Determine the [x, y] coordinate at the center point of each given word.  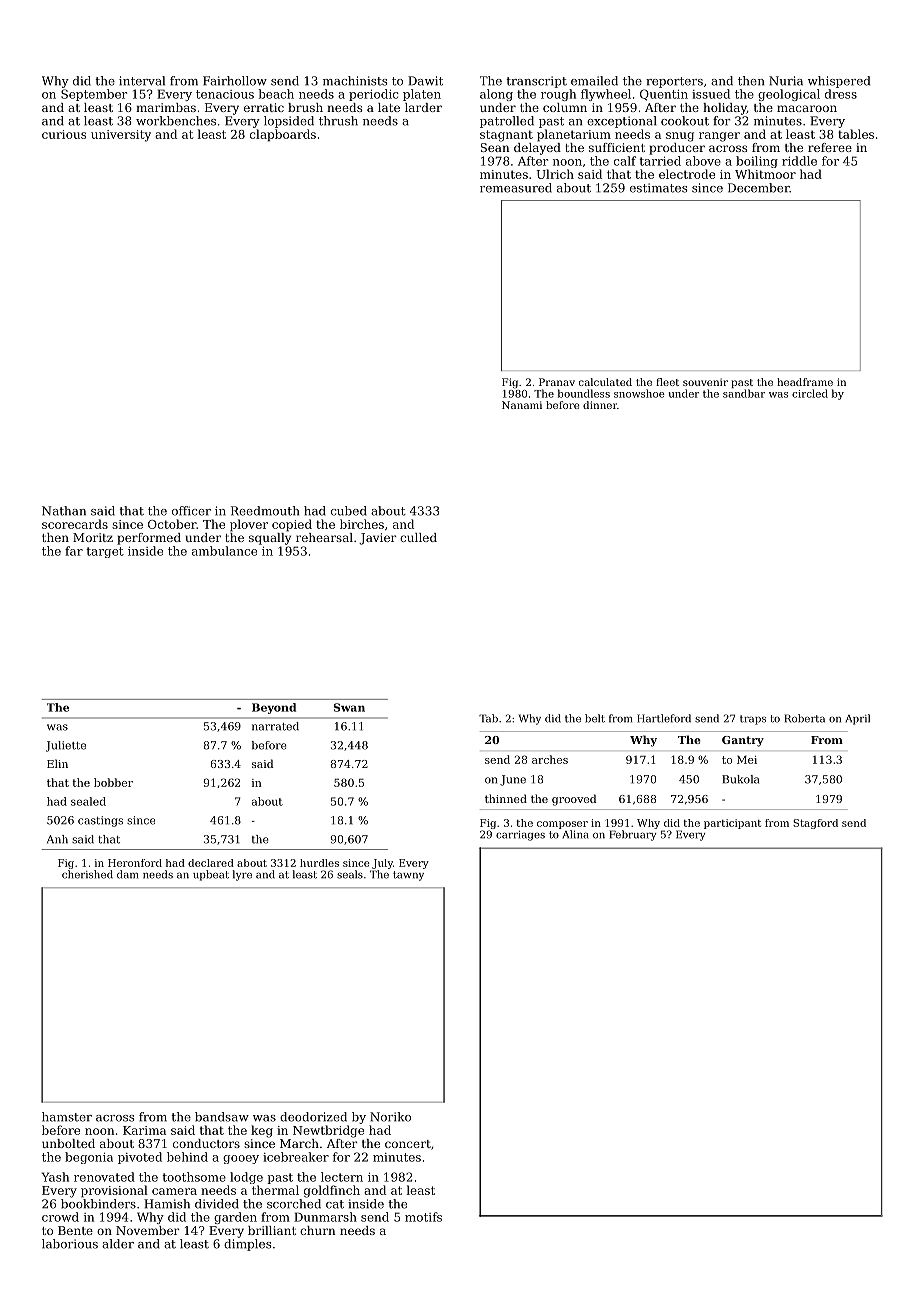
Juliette [66, 746]
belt [595, 718]
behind [187, 1157]
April [857, 719]
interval [142, 81]
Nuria [786, 81]
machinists [355, 81]
